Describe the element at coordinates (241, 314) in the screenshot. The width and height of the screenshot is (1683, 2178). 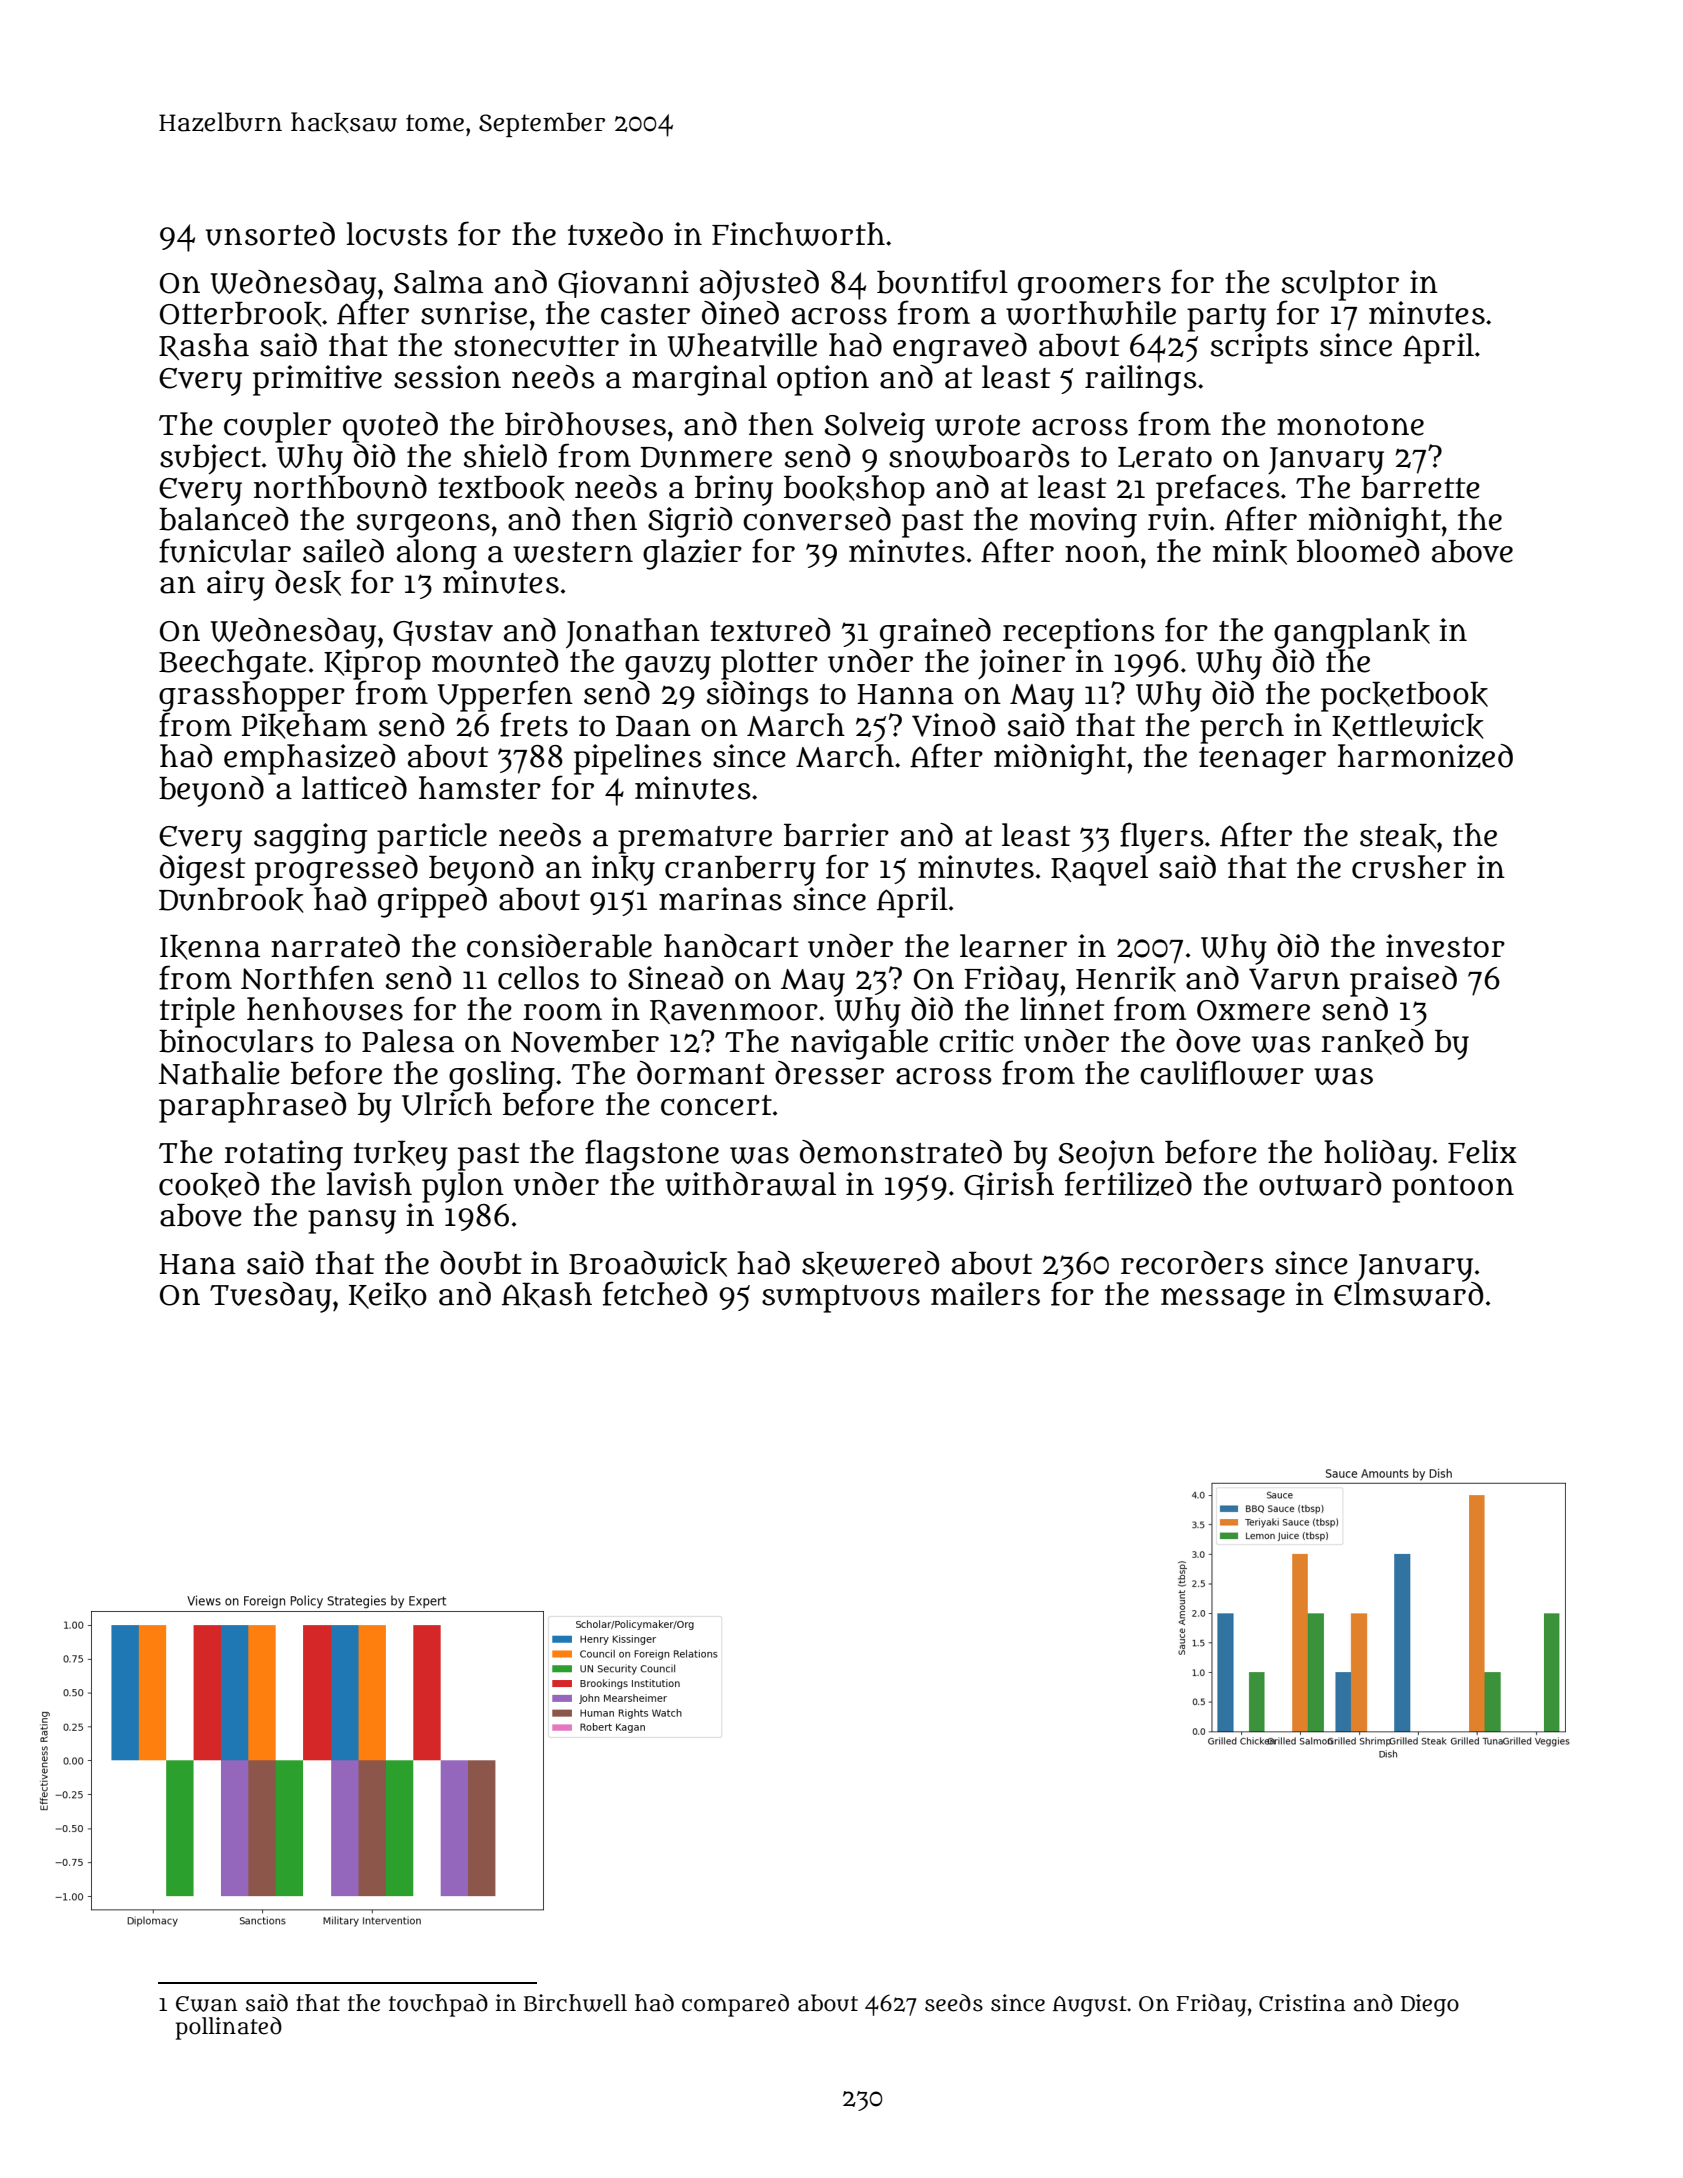
I see `Otterbrook` at that location.
